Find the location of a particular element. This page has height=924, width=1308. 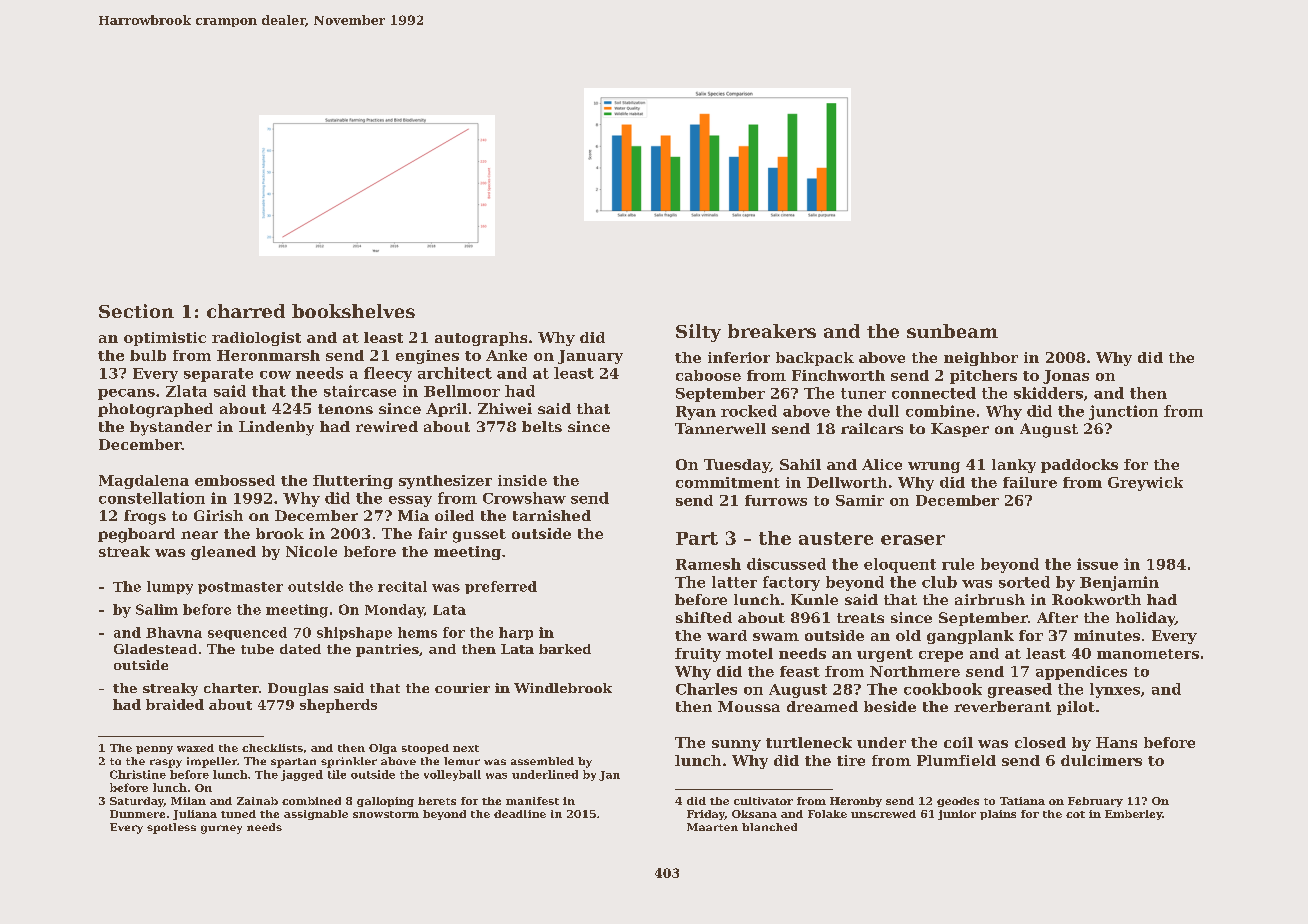

staircase is located at coordinates (360, 391).
